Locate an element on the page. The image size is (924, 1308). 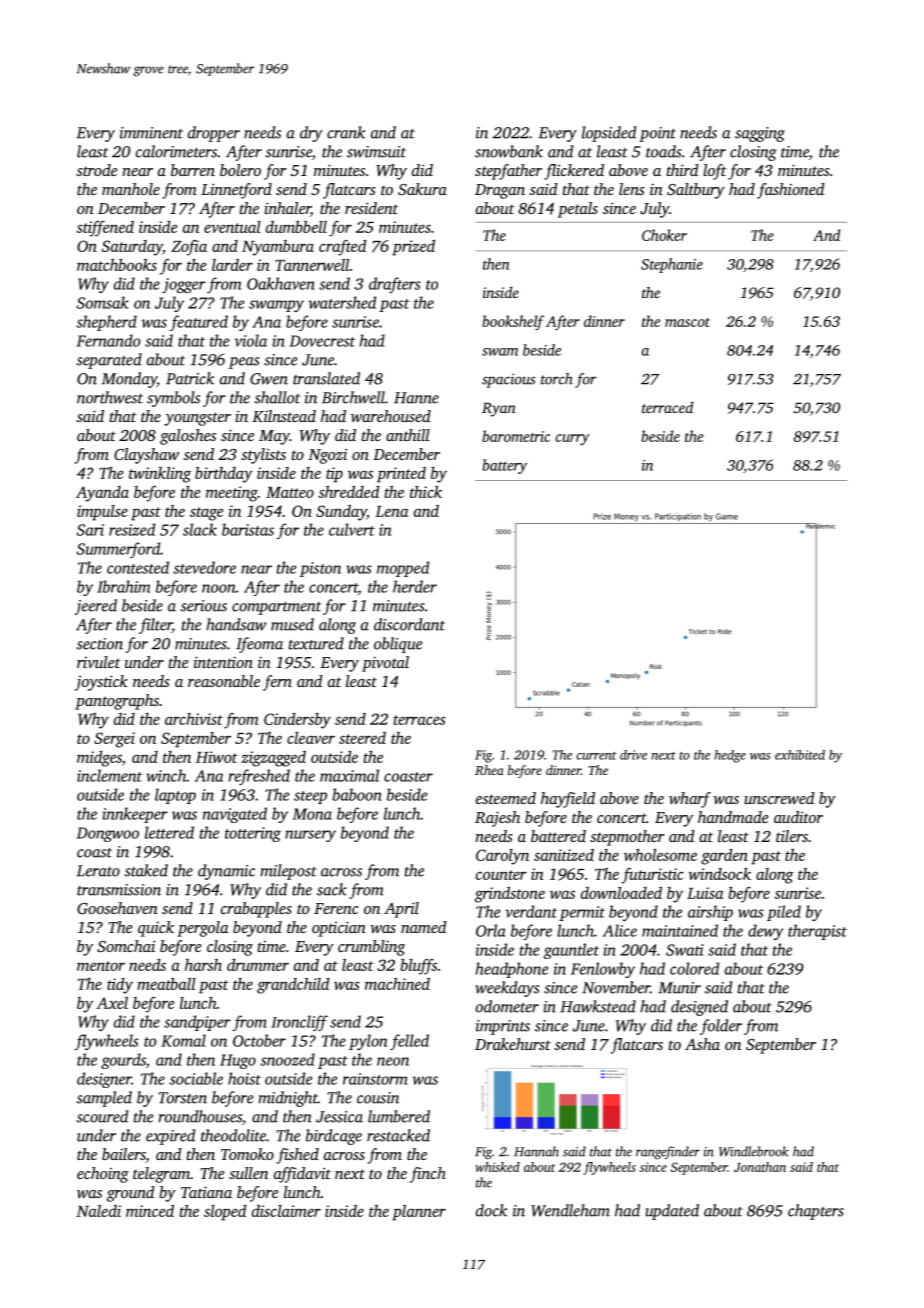
telegram is located at coordinates (161, 1175).
